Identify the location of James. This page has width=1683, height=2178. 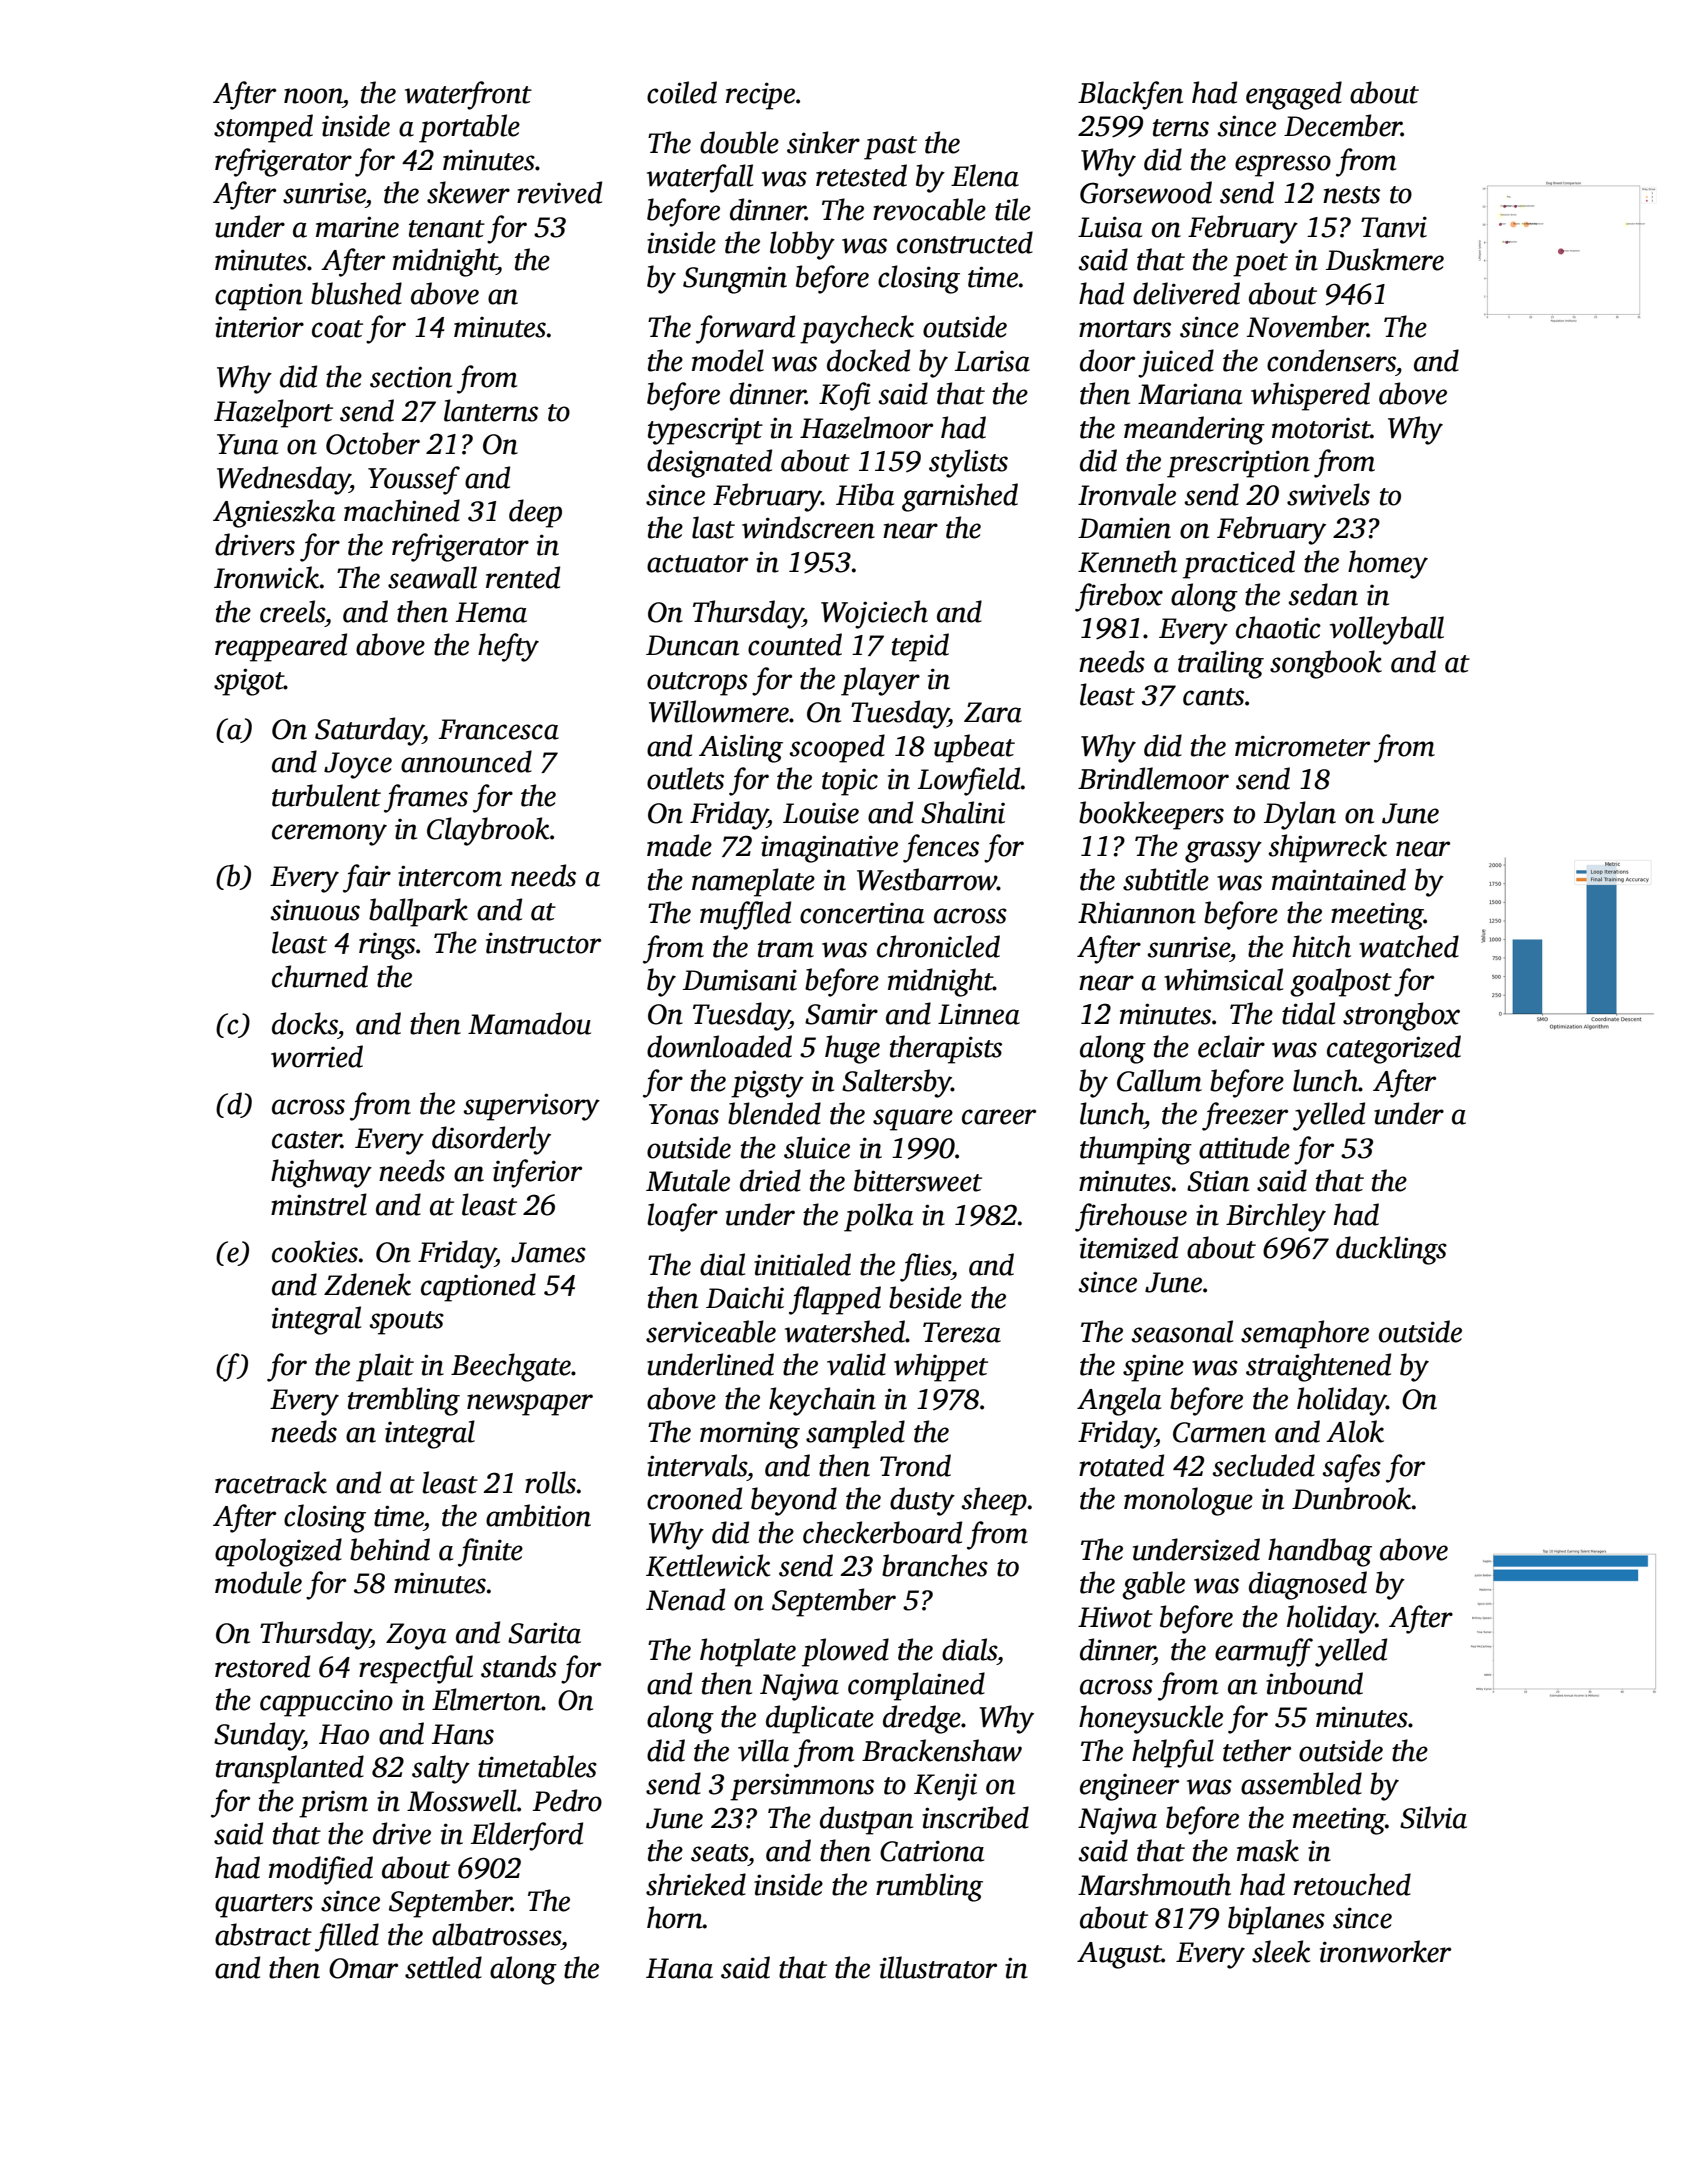
(548, 1252).
